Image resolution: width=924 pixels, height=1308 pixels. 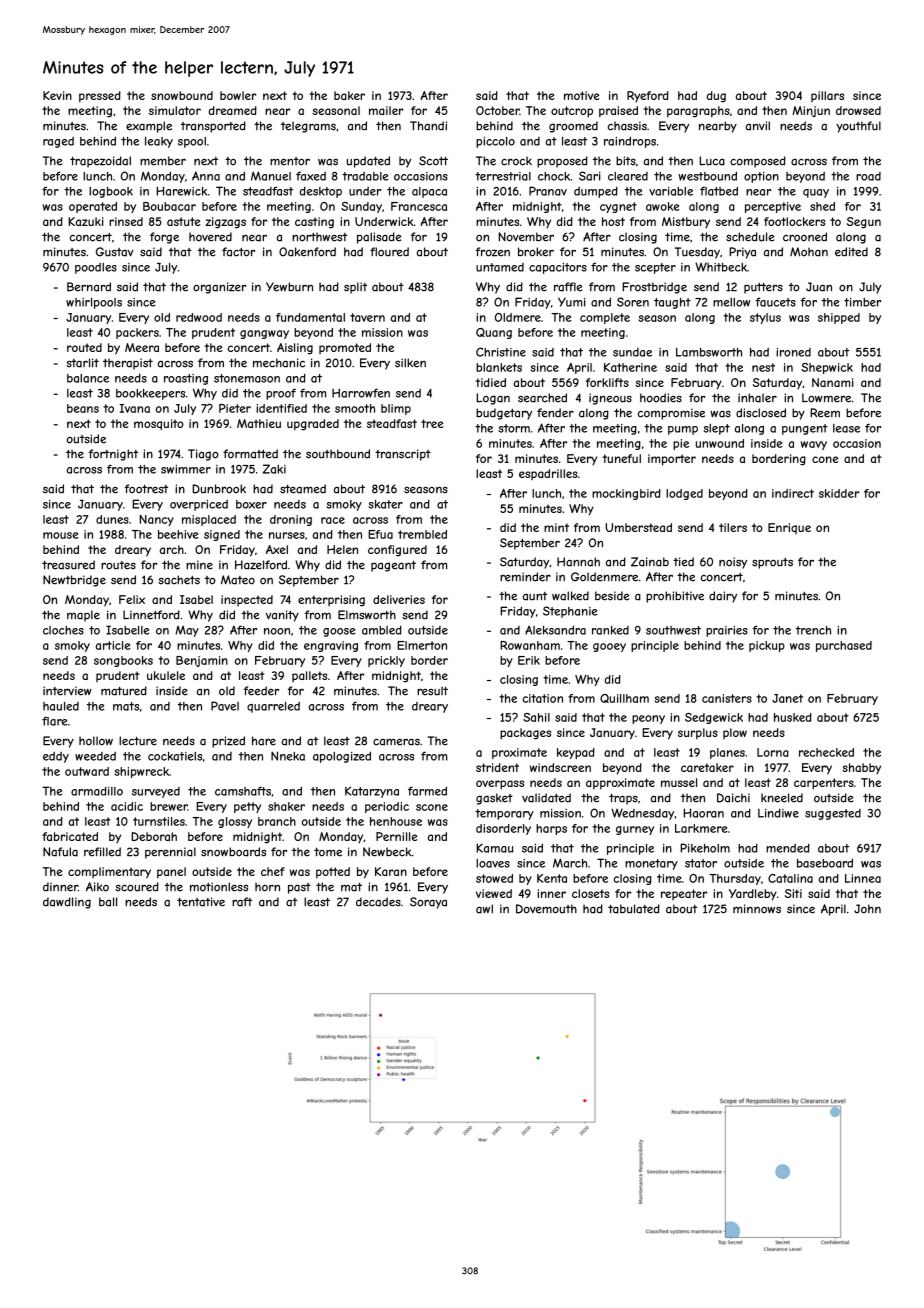 I want to click on raged, so click(x=58, y=142).
